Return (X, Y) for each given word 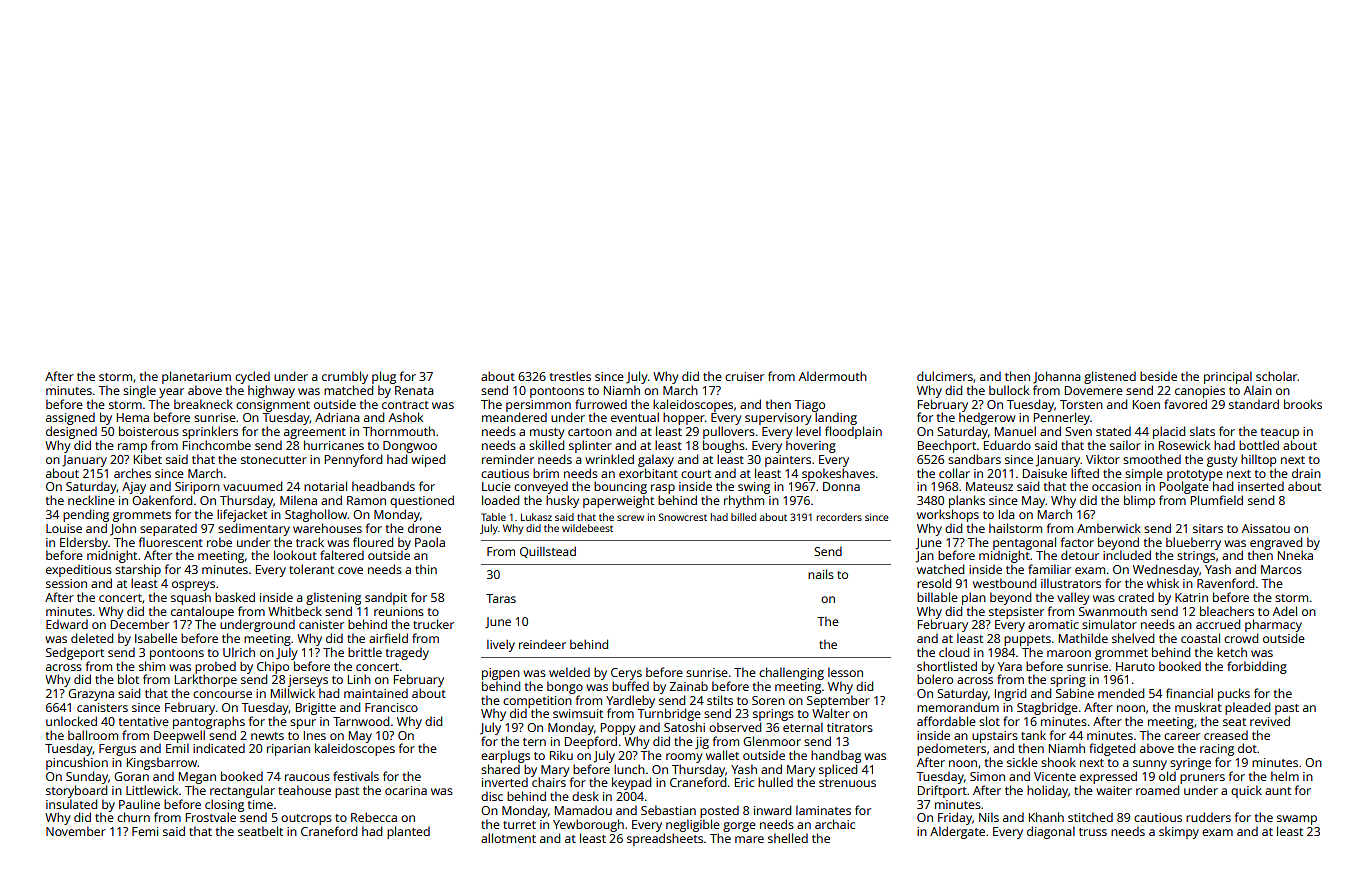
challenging (791, 673)
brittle (365, 652)
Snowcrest (683, 517)
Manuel (1015, 431)
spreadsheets (665, 839)
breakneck (203, 404)
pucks (1234, 694)
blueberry (1193, 543)
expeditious (79, 570)
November (76, 831)
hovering (811, 446)
